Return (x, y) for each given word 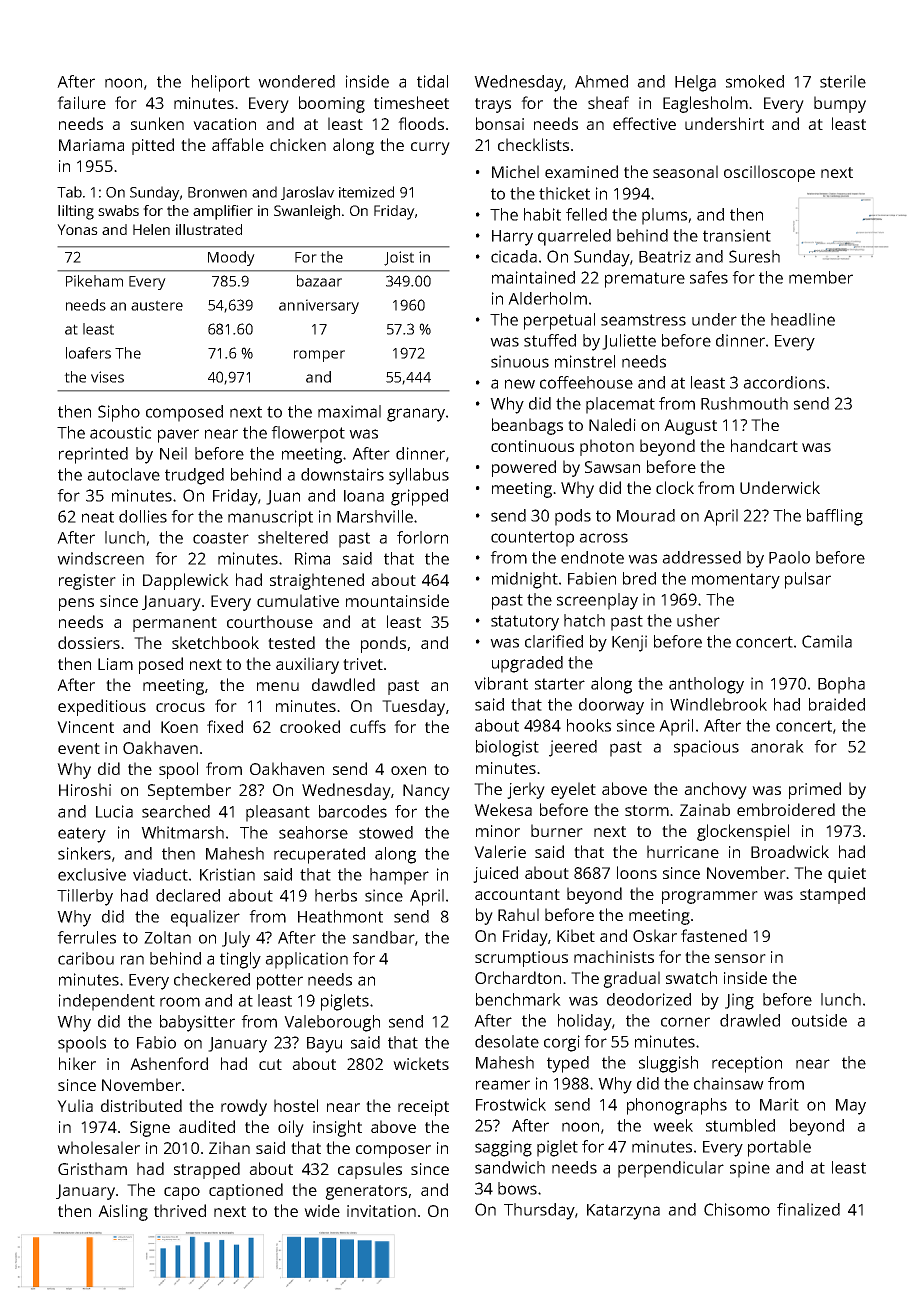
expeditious (102, 707)
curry (430, 148)
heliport (221, 83)
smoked (755, 81)
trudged (194, 476)
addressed (701, 557)
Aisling (123, 1212)
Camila (827, 641)
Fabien (592, 578)
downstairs (342, 474)
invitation (381, 1211)
